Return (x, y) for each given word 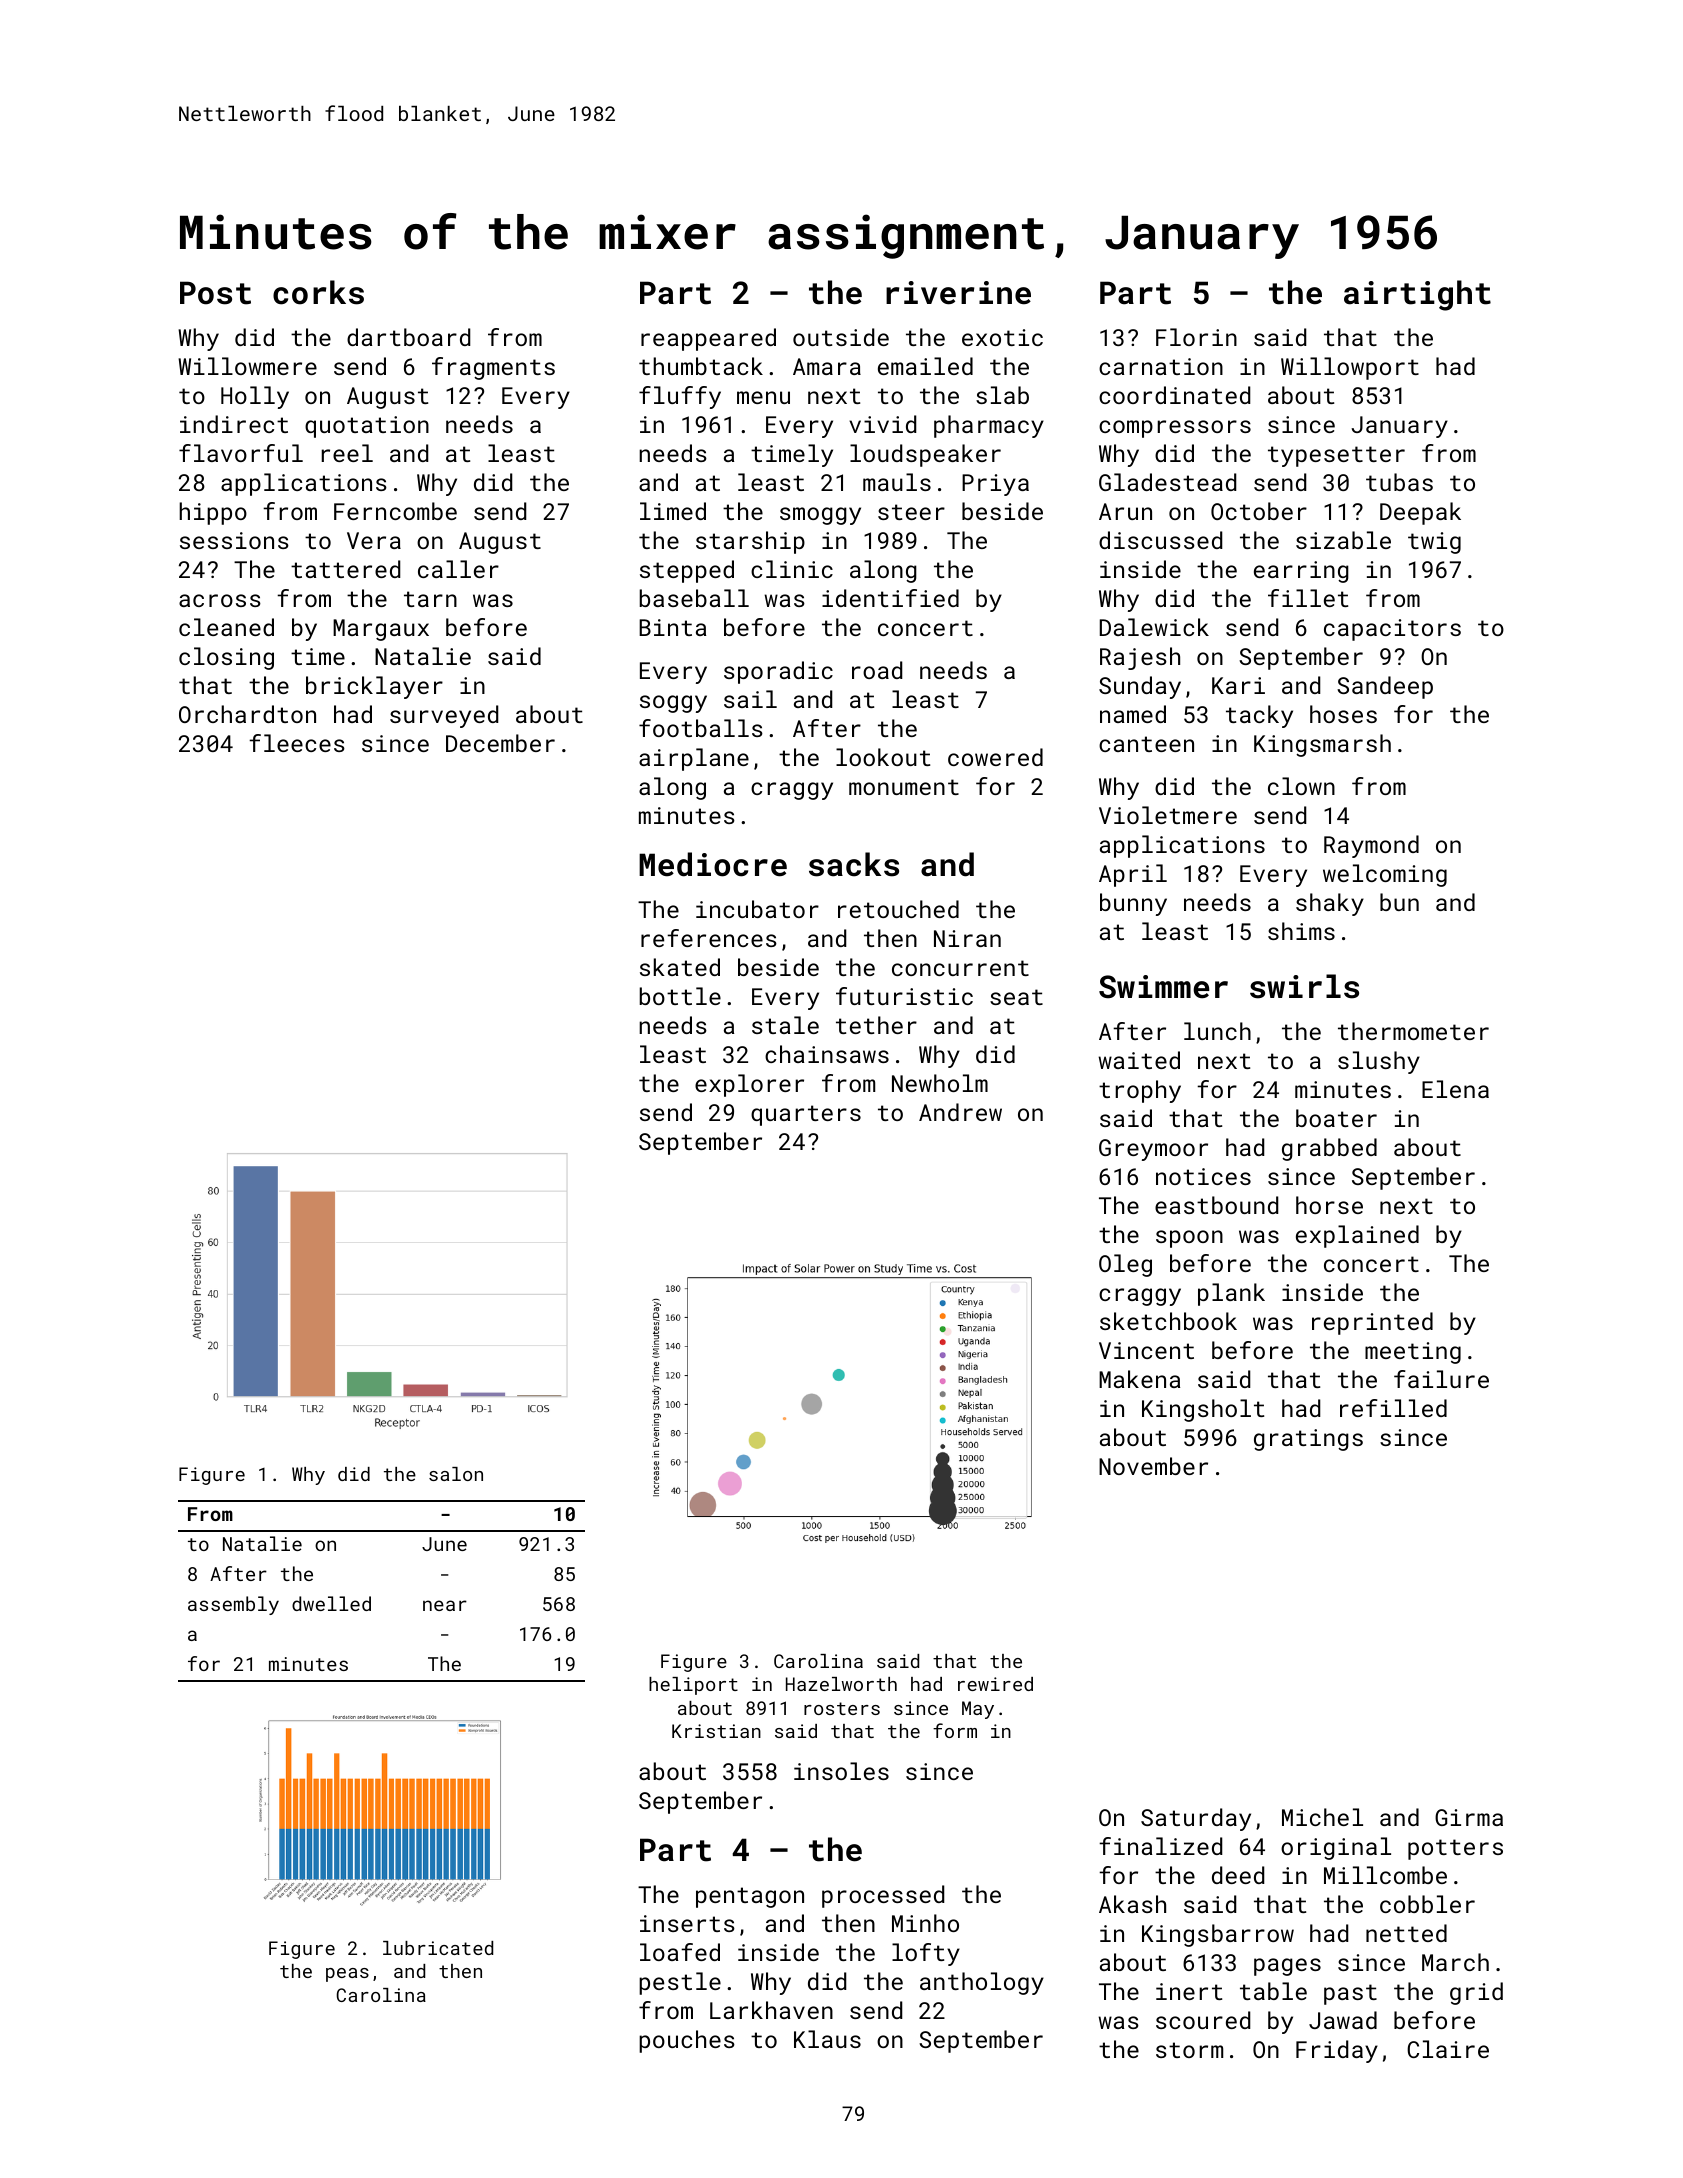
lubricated (438, 1948)
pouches (687, 2041)
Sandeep (1385, 687)
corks (318, 292)
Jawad (1343, 2020)
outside (841, 337)
